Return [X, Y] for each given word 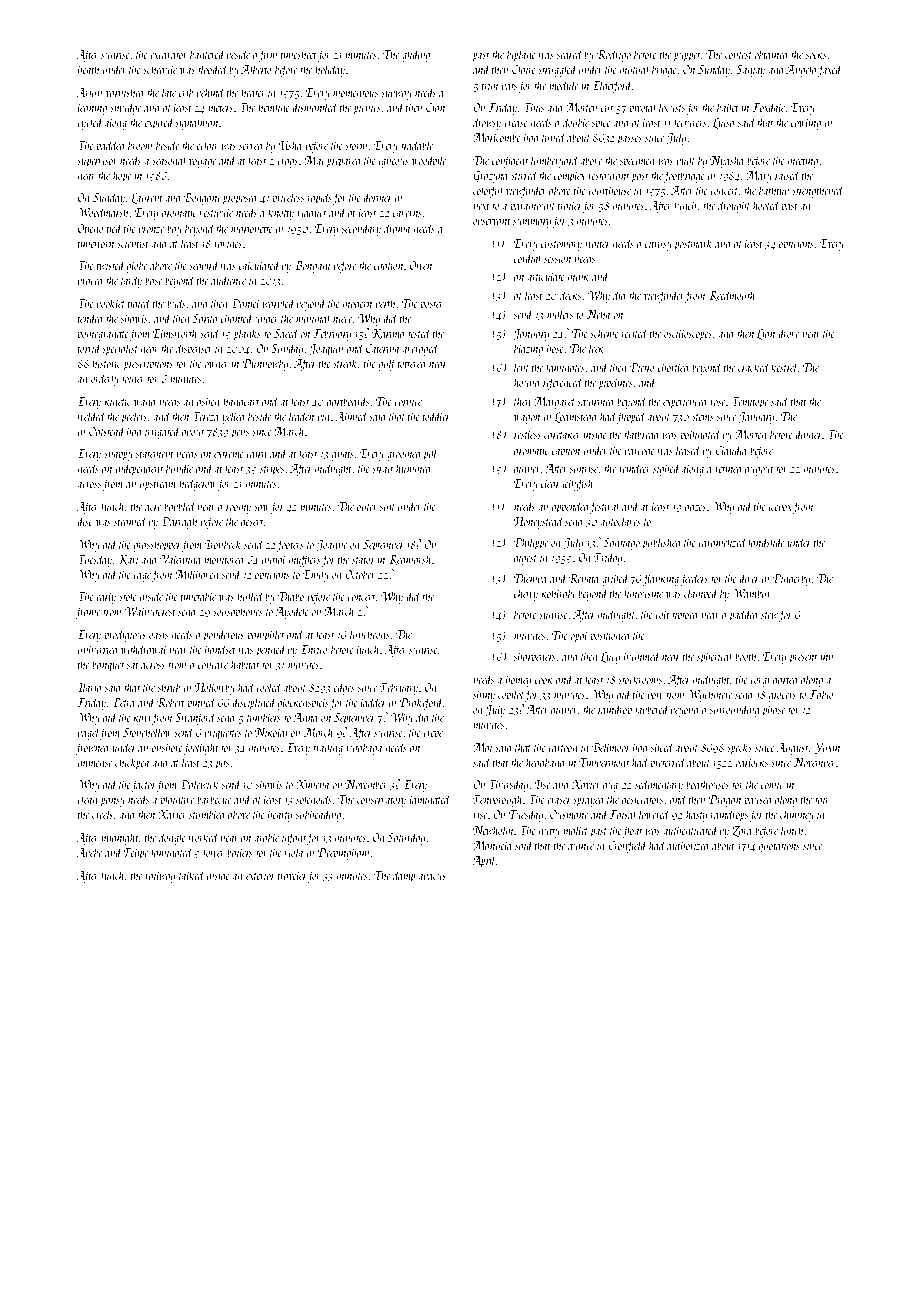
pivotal [643, 108]
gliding [416, 55]
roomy [238, 509]
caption [566, 452]
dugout [759, 469]
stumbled [208, 814]
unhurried [99, 649]
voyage [202, 163]
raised [787, 175]
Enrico [314, 649]
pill [430, 454]
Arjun [89, 94]
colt [662, 614]
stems [703, 417]
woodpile [429, 161]
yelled [234, 417]
